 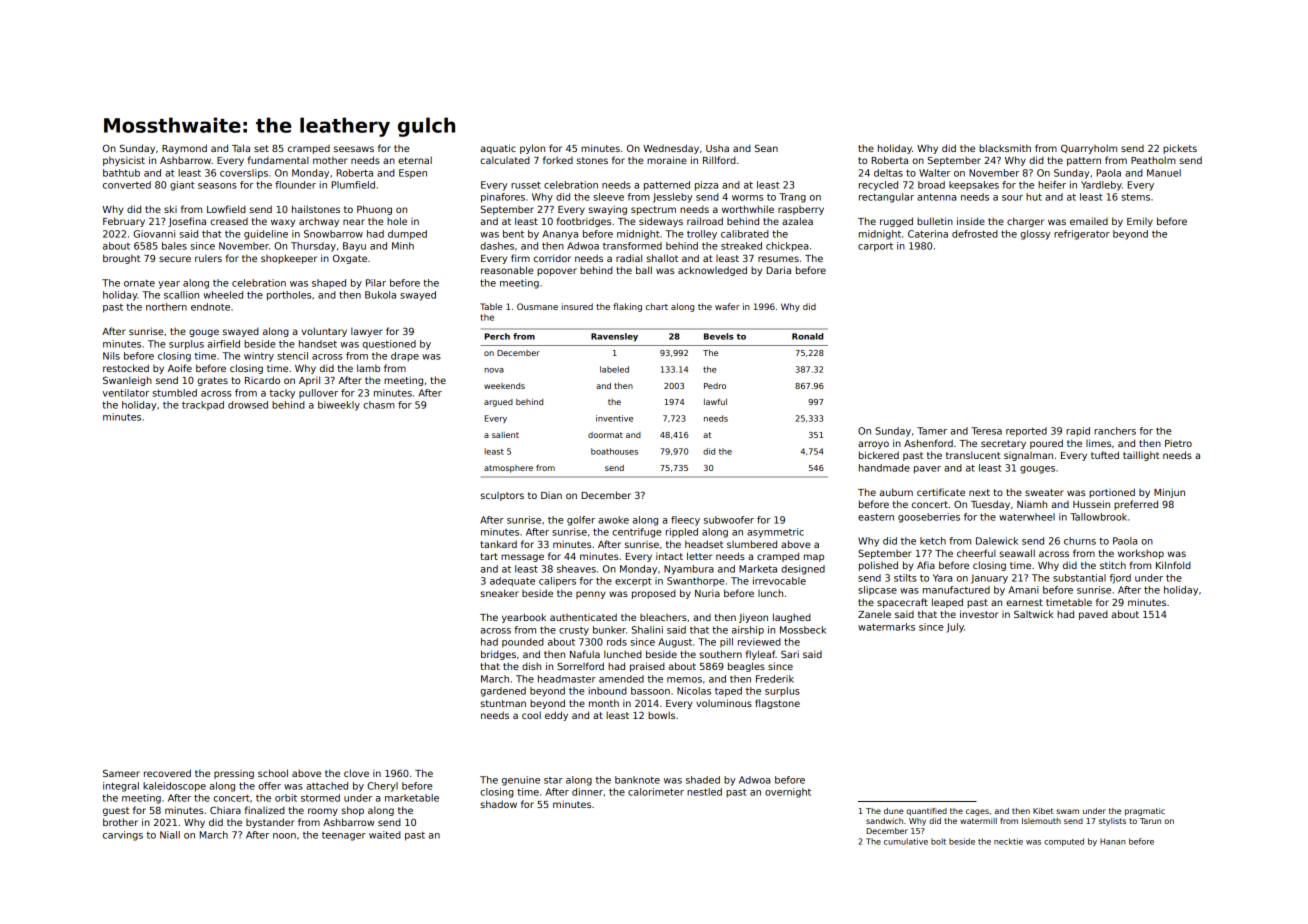 I want to click on flagstone, so click(x=777, y=704).
